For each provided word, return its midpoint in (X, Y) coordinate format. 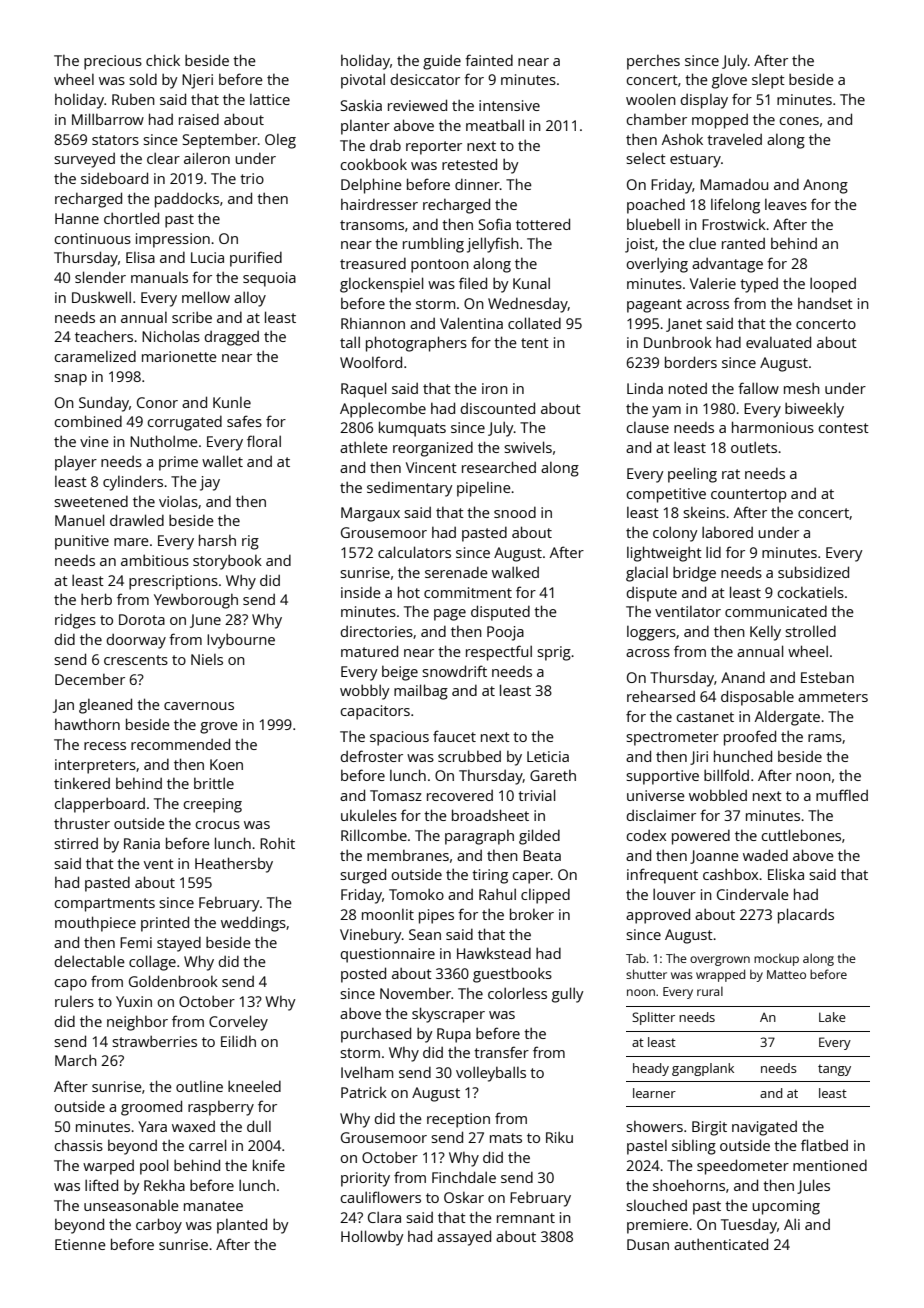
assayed (464, 1238)
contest (843, 428)
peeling (692, 475)
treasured (373, 263)
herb (96, 599)
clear (163, 158)
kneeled (254, 1086)
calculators (414, 552)
